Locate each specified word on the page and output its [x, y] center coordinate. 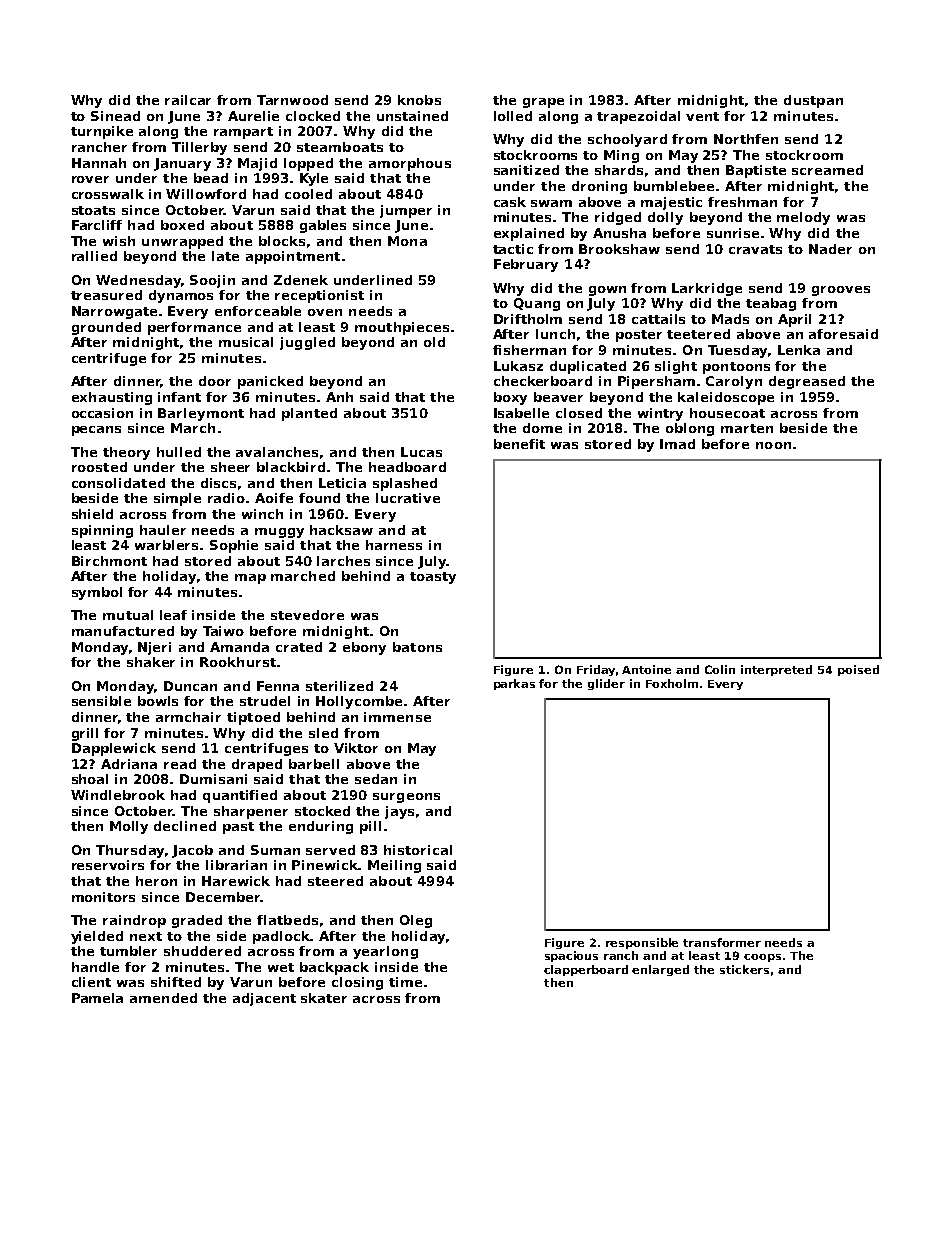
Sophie [234, 546]
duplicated [588, 367]
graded [197, 921]
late [225, 256]
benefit [519, 444]
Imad [677, 444]
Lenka [799, 350]
